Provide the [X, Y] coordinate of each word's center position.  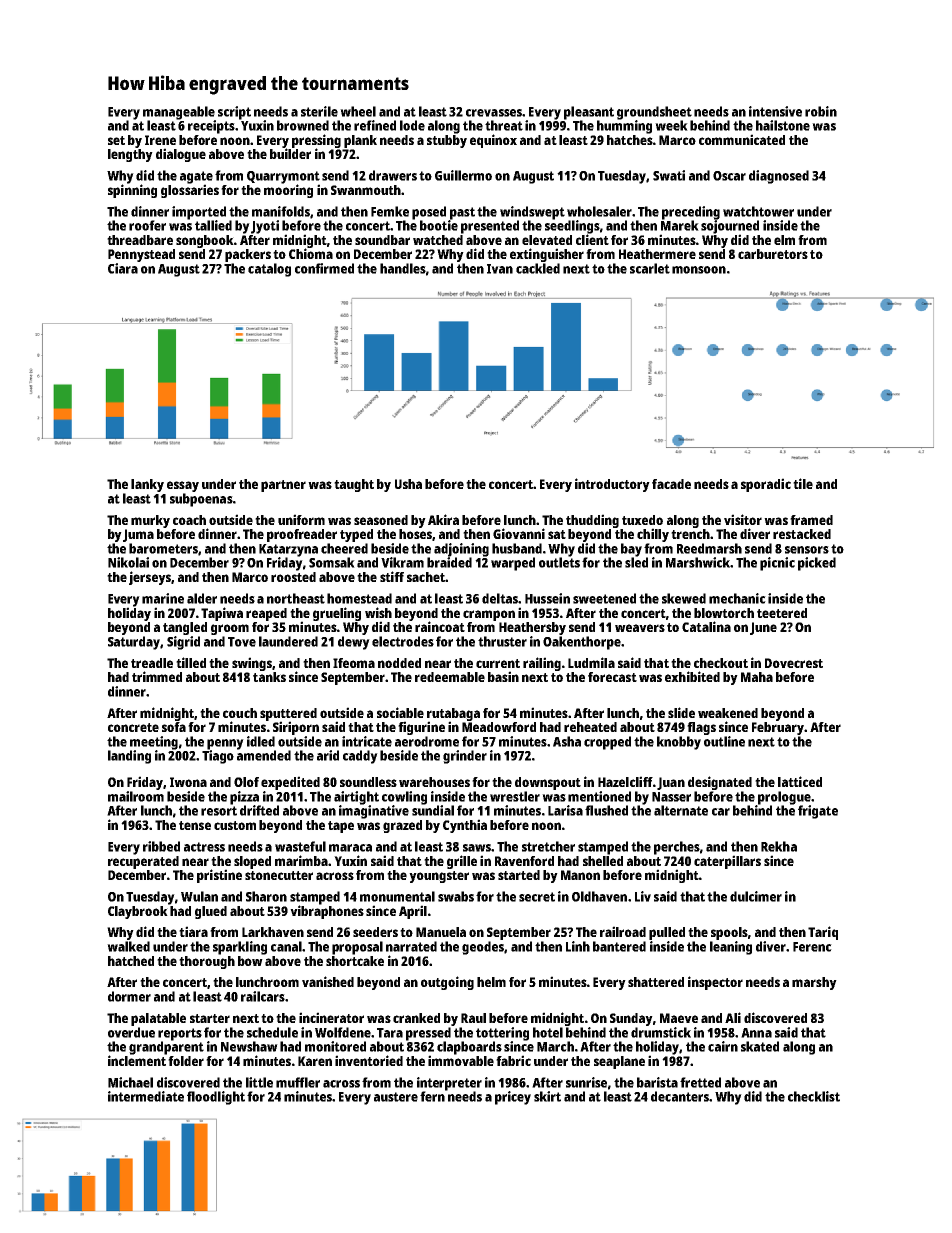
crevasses [494, 113]
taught [354, 485]
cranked [416, 1018]
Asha [567, 741]
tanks [269, 677]
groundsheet [654, 113]
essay [183, 486]
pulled [667, 933]
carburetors [773, 254]
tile [803, 483]
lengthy [130, 155]
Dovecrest [794, 663]
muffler [298, 1082]
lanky [147, 485]
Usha [408, 484]
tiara [193, 931]
